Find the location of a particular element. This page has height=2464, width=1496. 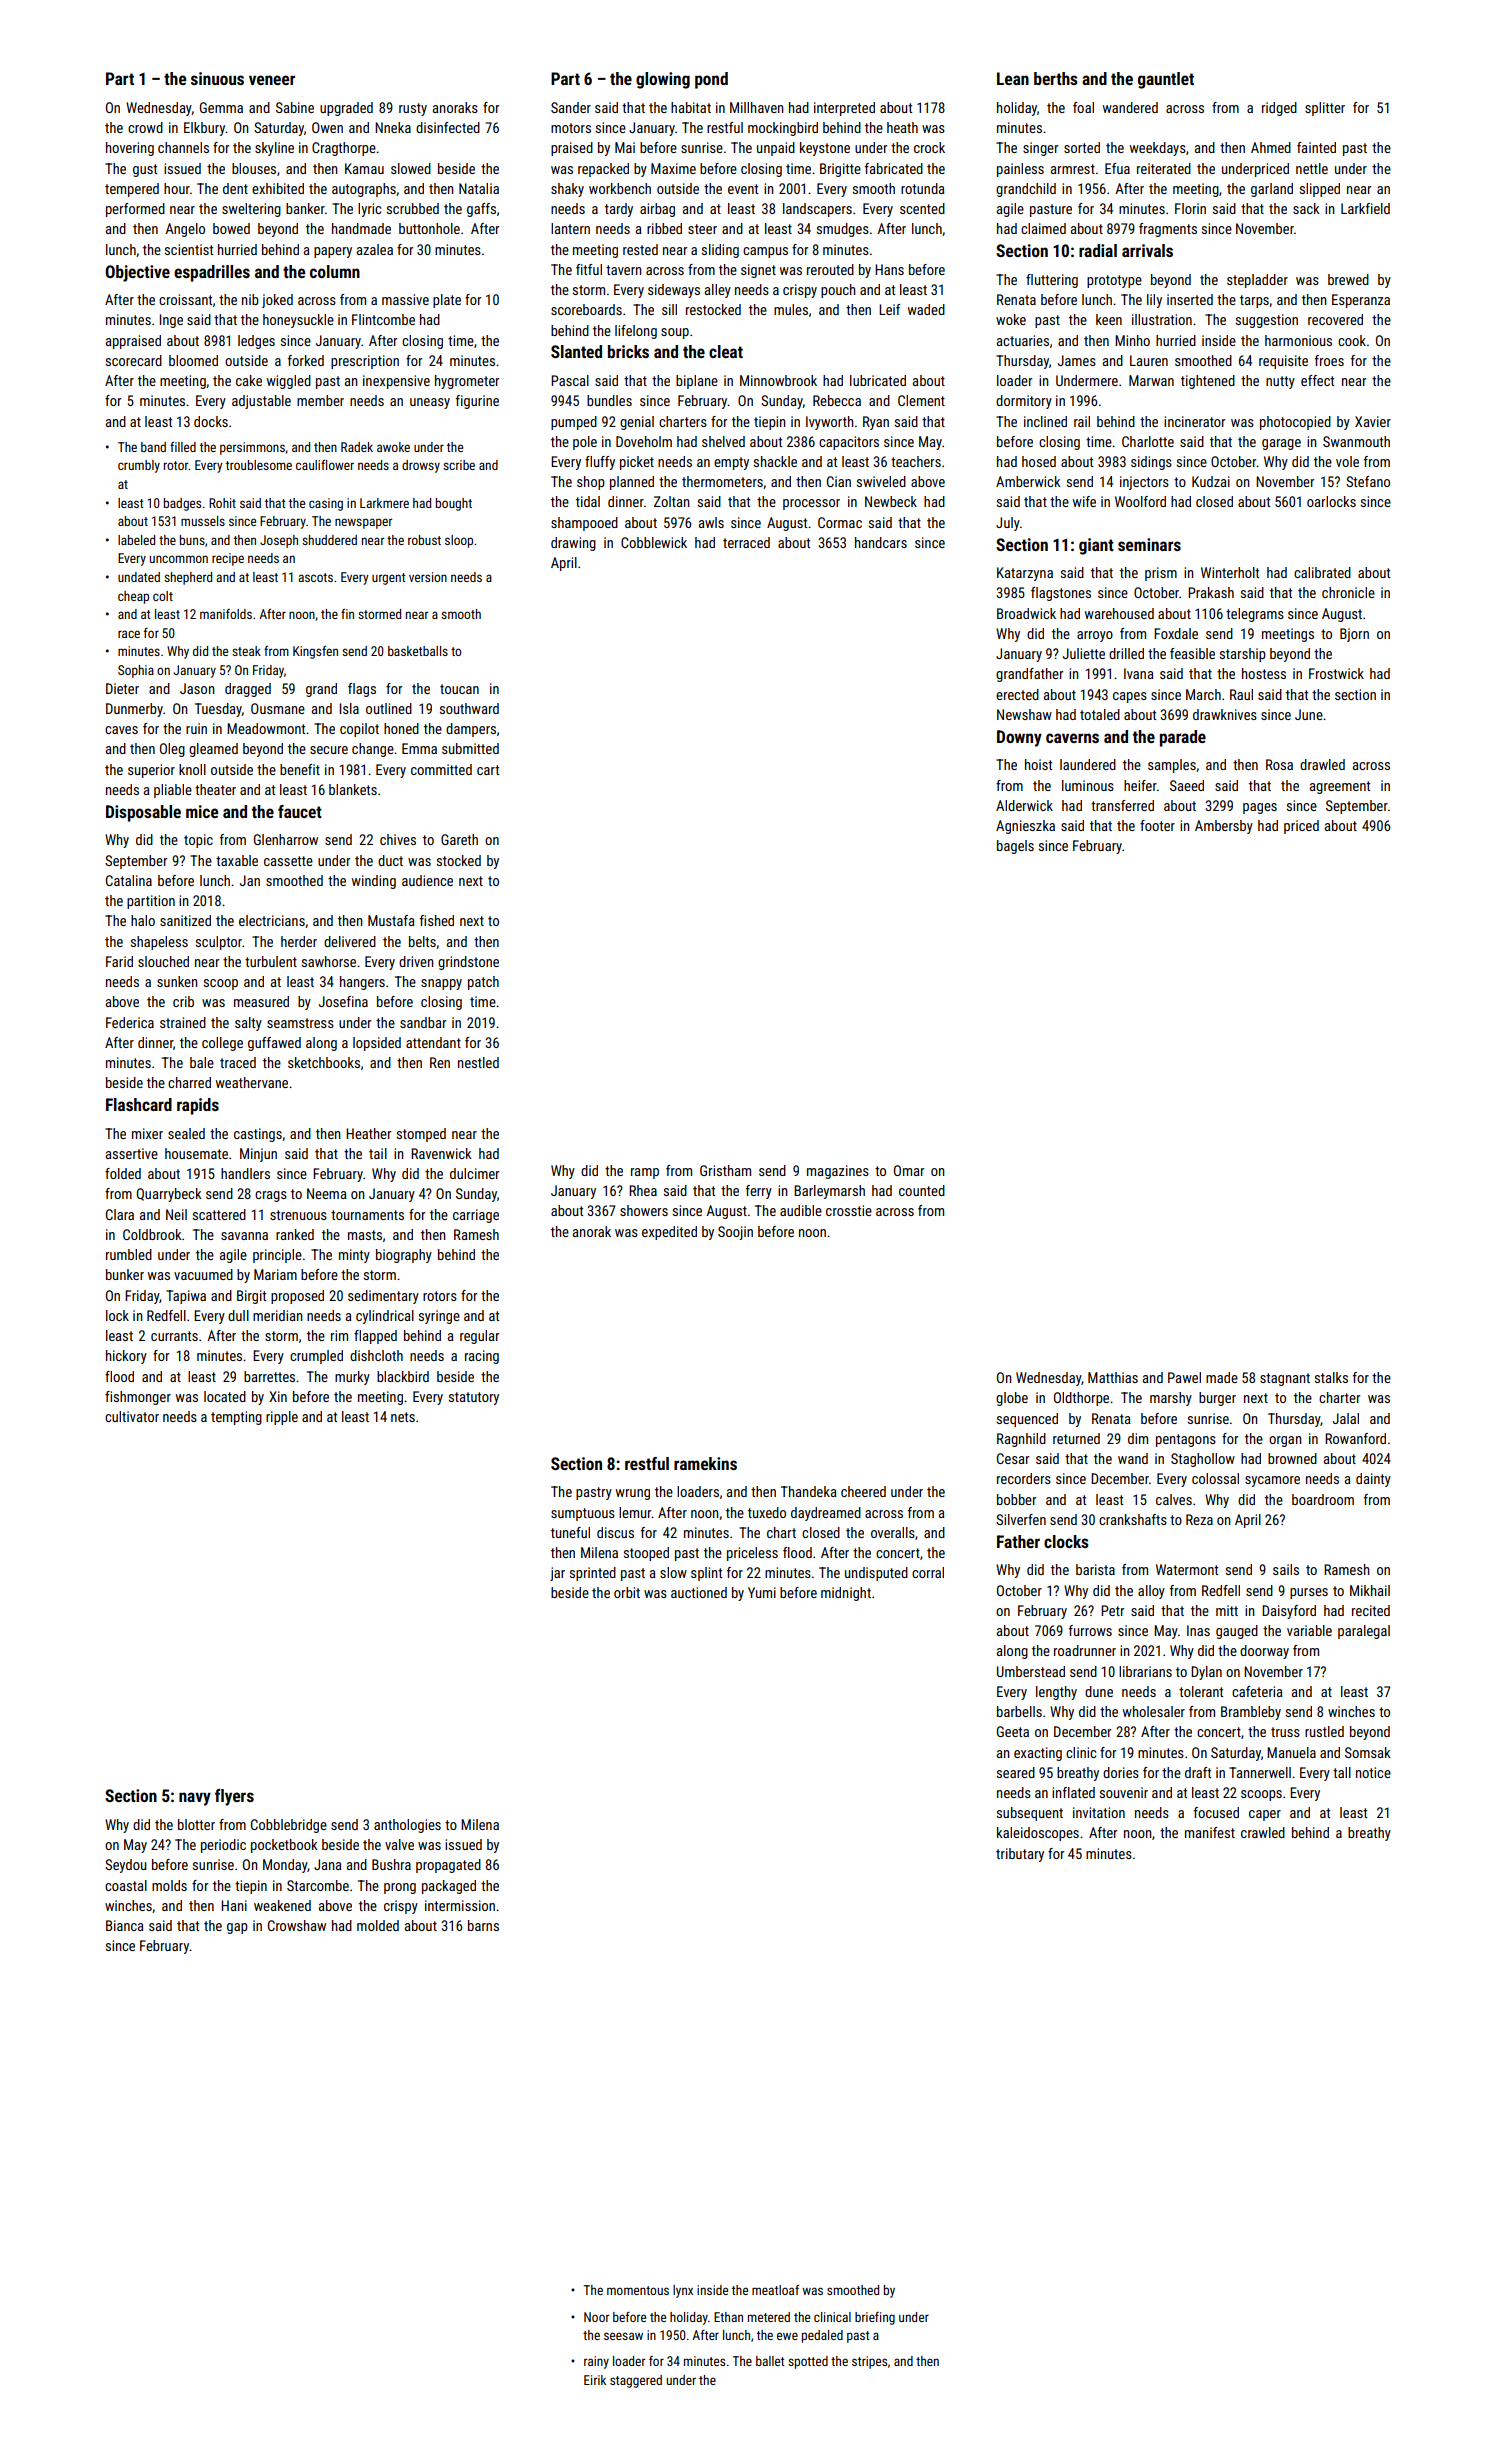

Watermont is located at coordinates (1187, 1569).
